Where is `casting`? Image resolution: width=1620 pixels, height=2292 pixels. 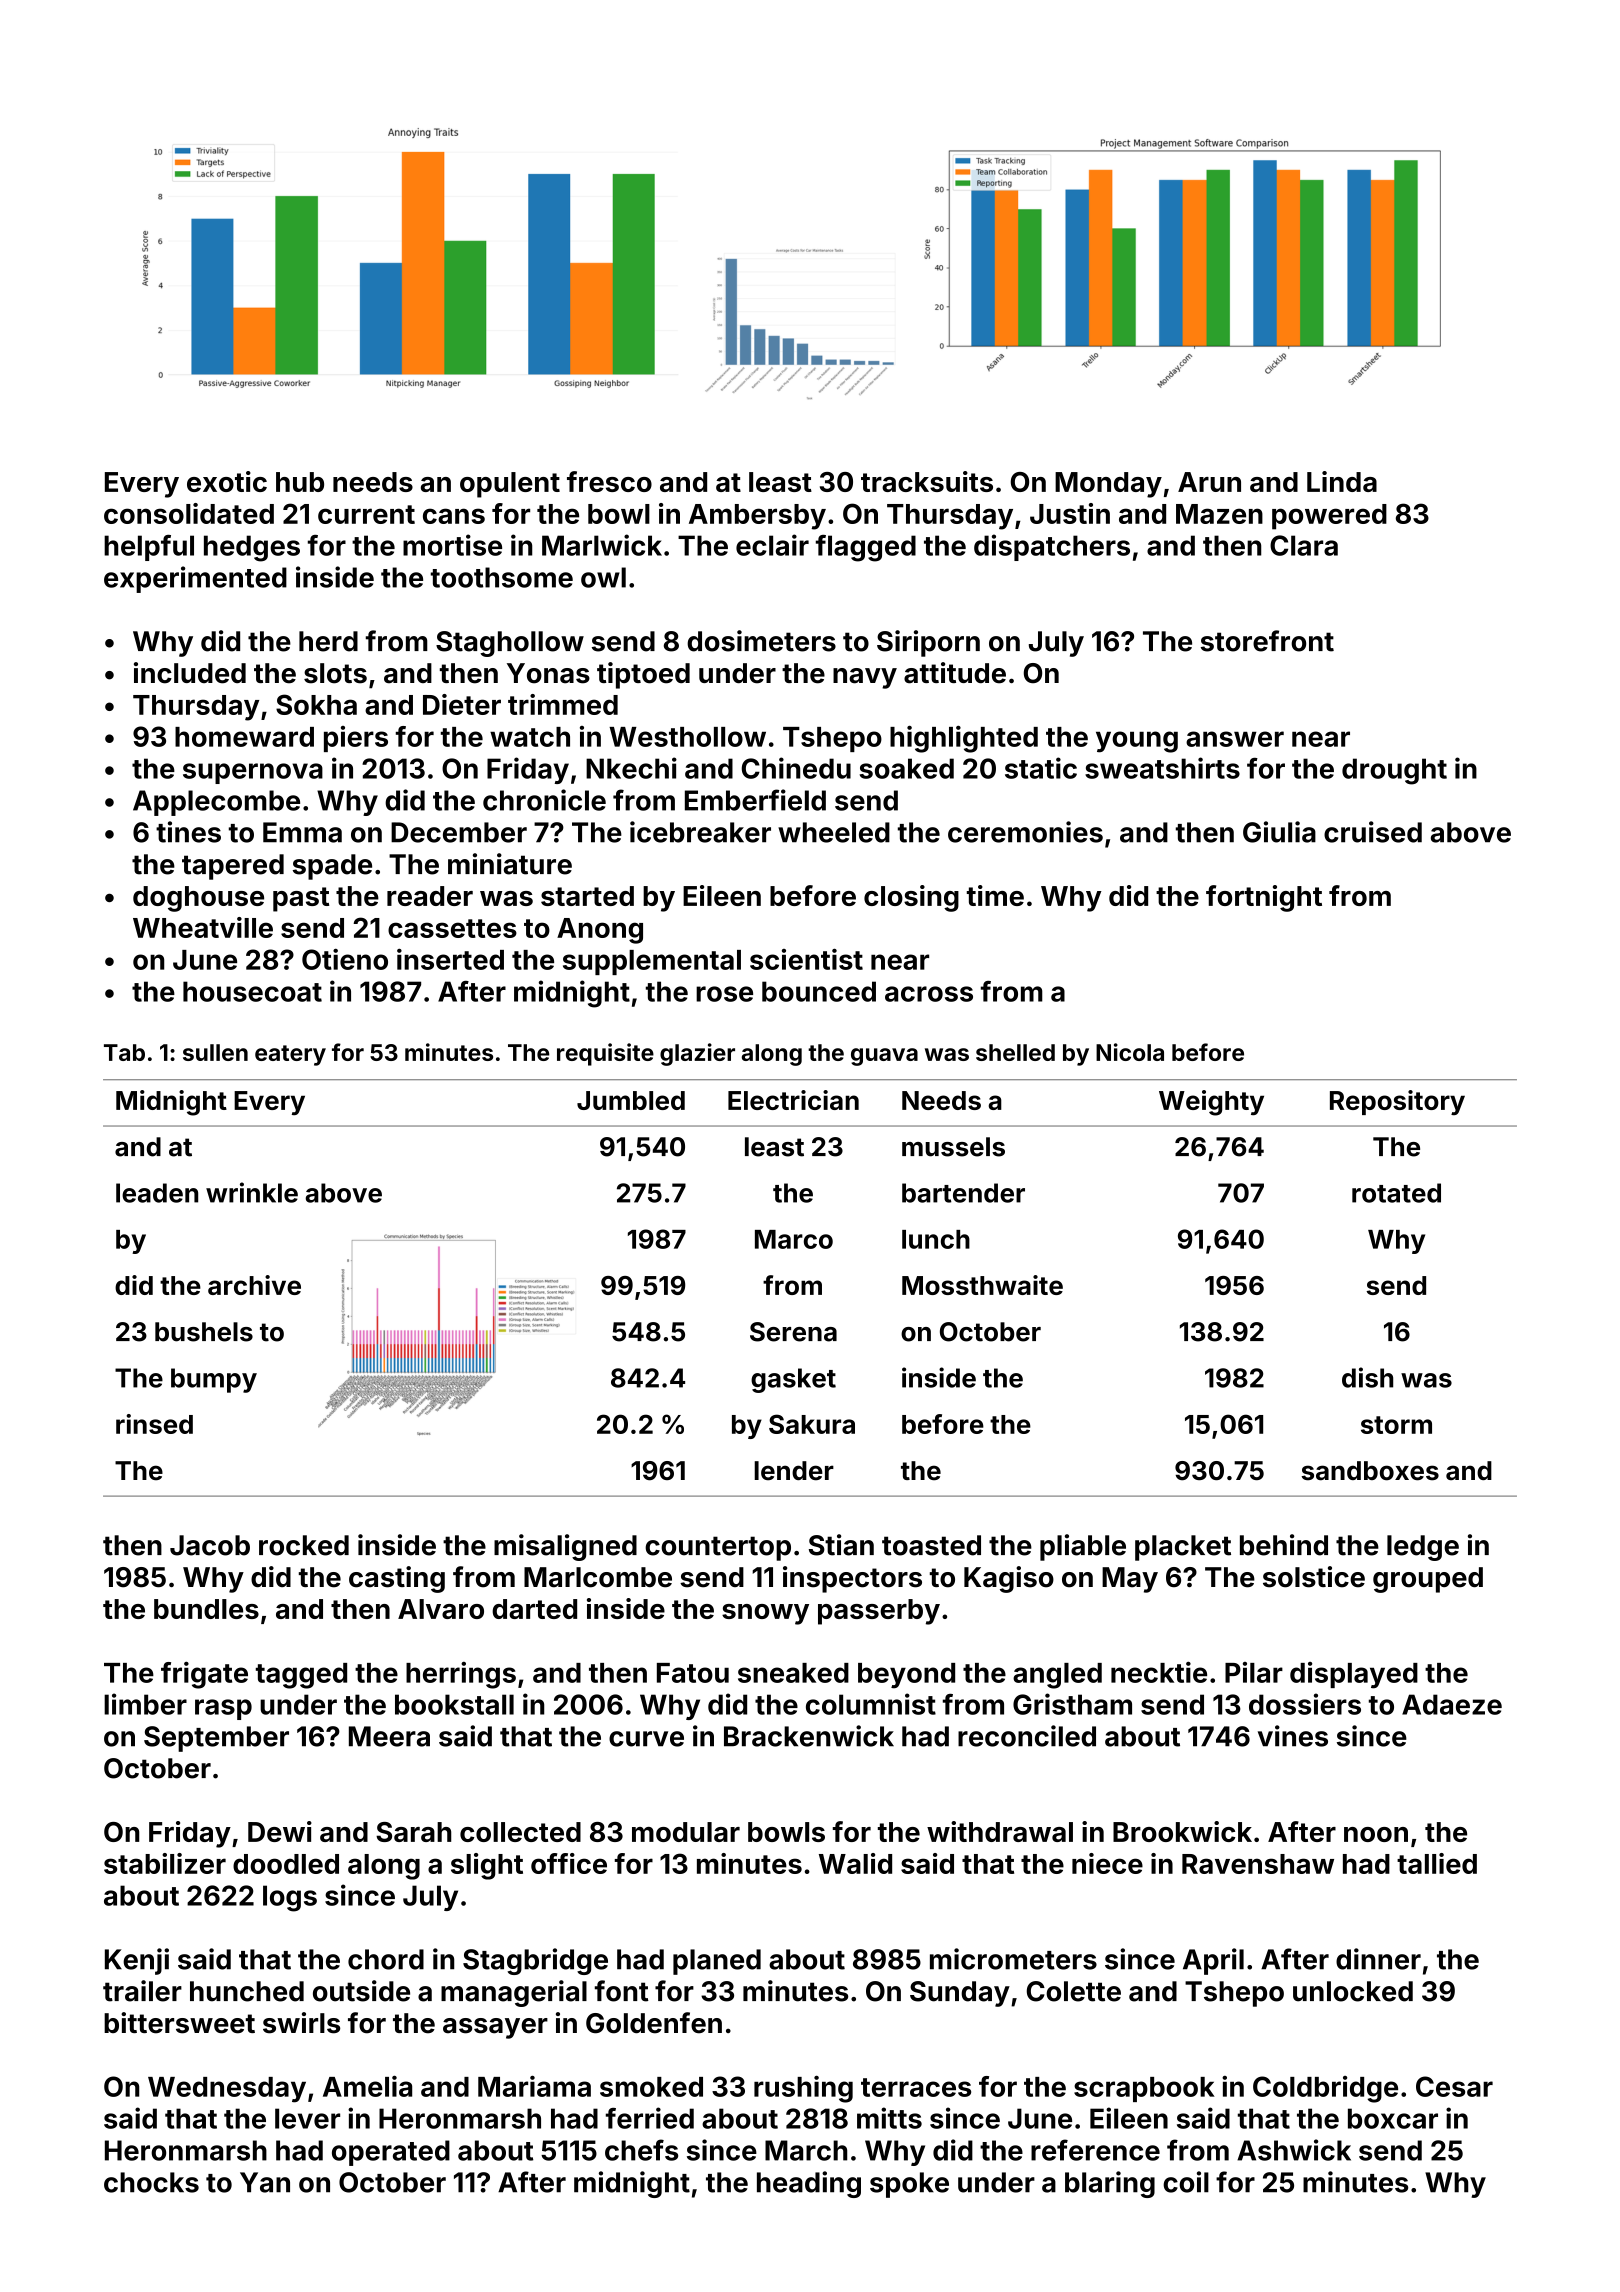
casting is located at coordinates (397, 1579).
